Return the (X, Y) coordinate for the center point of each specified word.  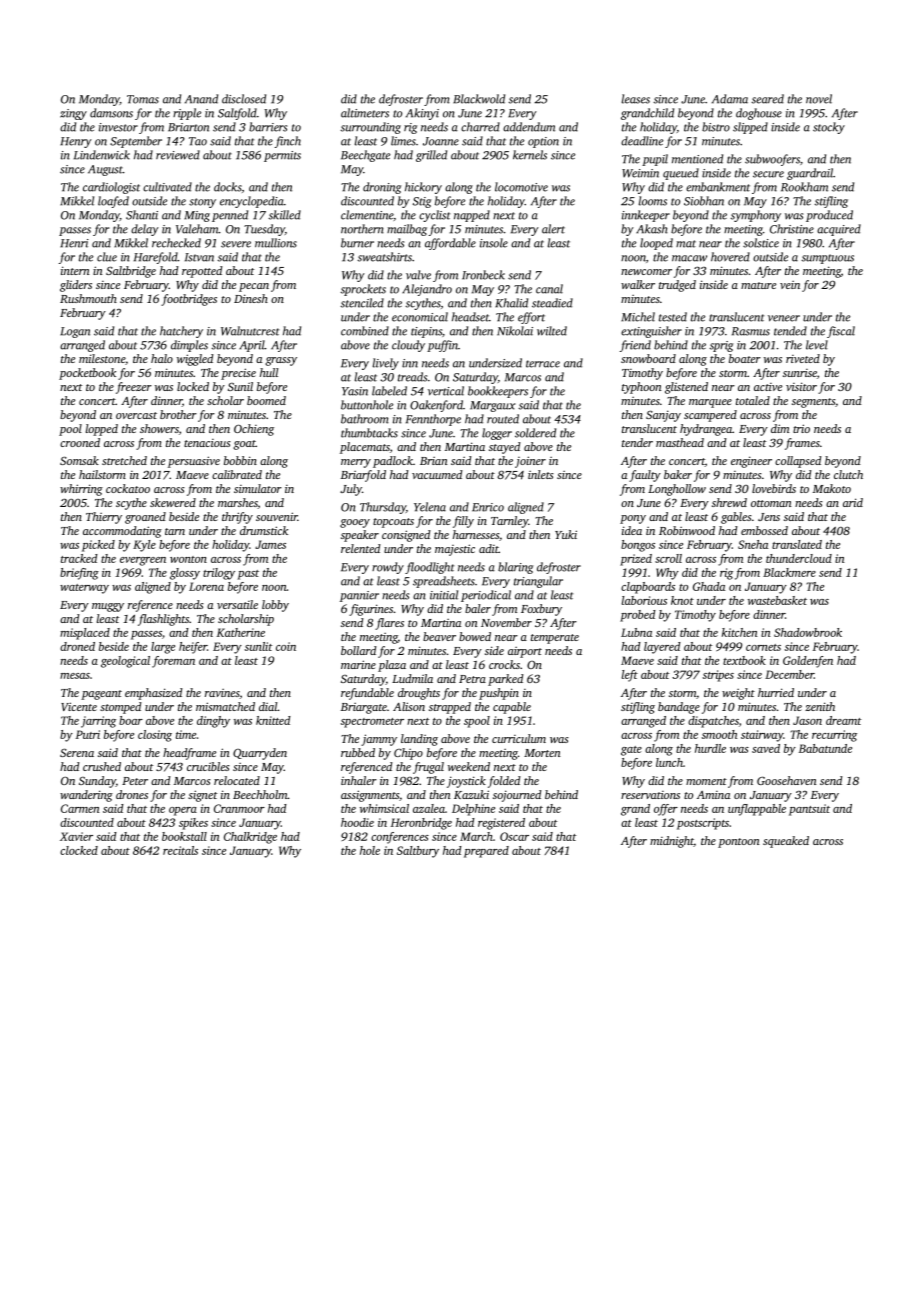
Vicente (79, 706)
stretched (124, 460)
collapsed (798, 462)
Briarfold (363, 476)
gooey (355, 523)
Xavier (76, 836)
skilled (284, 215)
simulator (258, 488)
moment (706, 781)
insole (494, 243)
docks (228, 187)
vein (790, 285)
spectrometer (372, 723)
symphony (755, 216)
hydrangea (706, 430)
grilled (431, 156)
